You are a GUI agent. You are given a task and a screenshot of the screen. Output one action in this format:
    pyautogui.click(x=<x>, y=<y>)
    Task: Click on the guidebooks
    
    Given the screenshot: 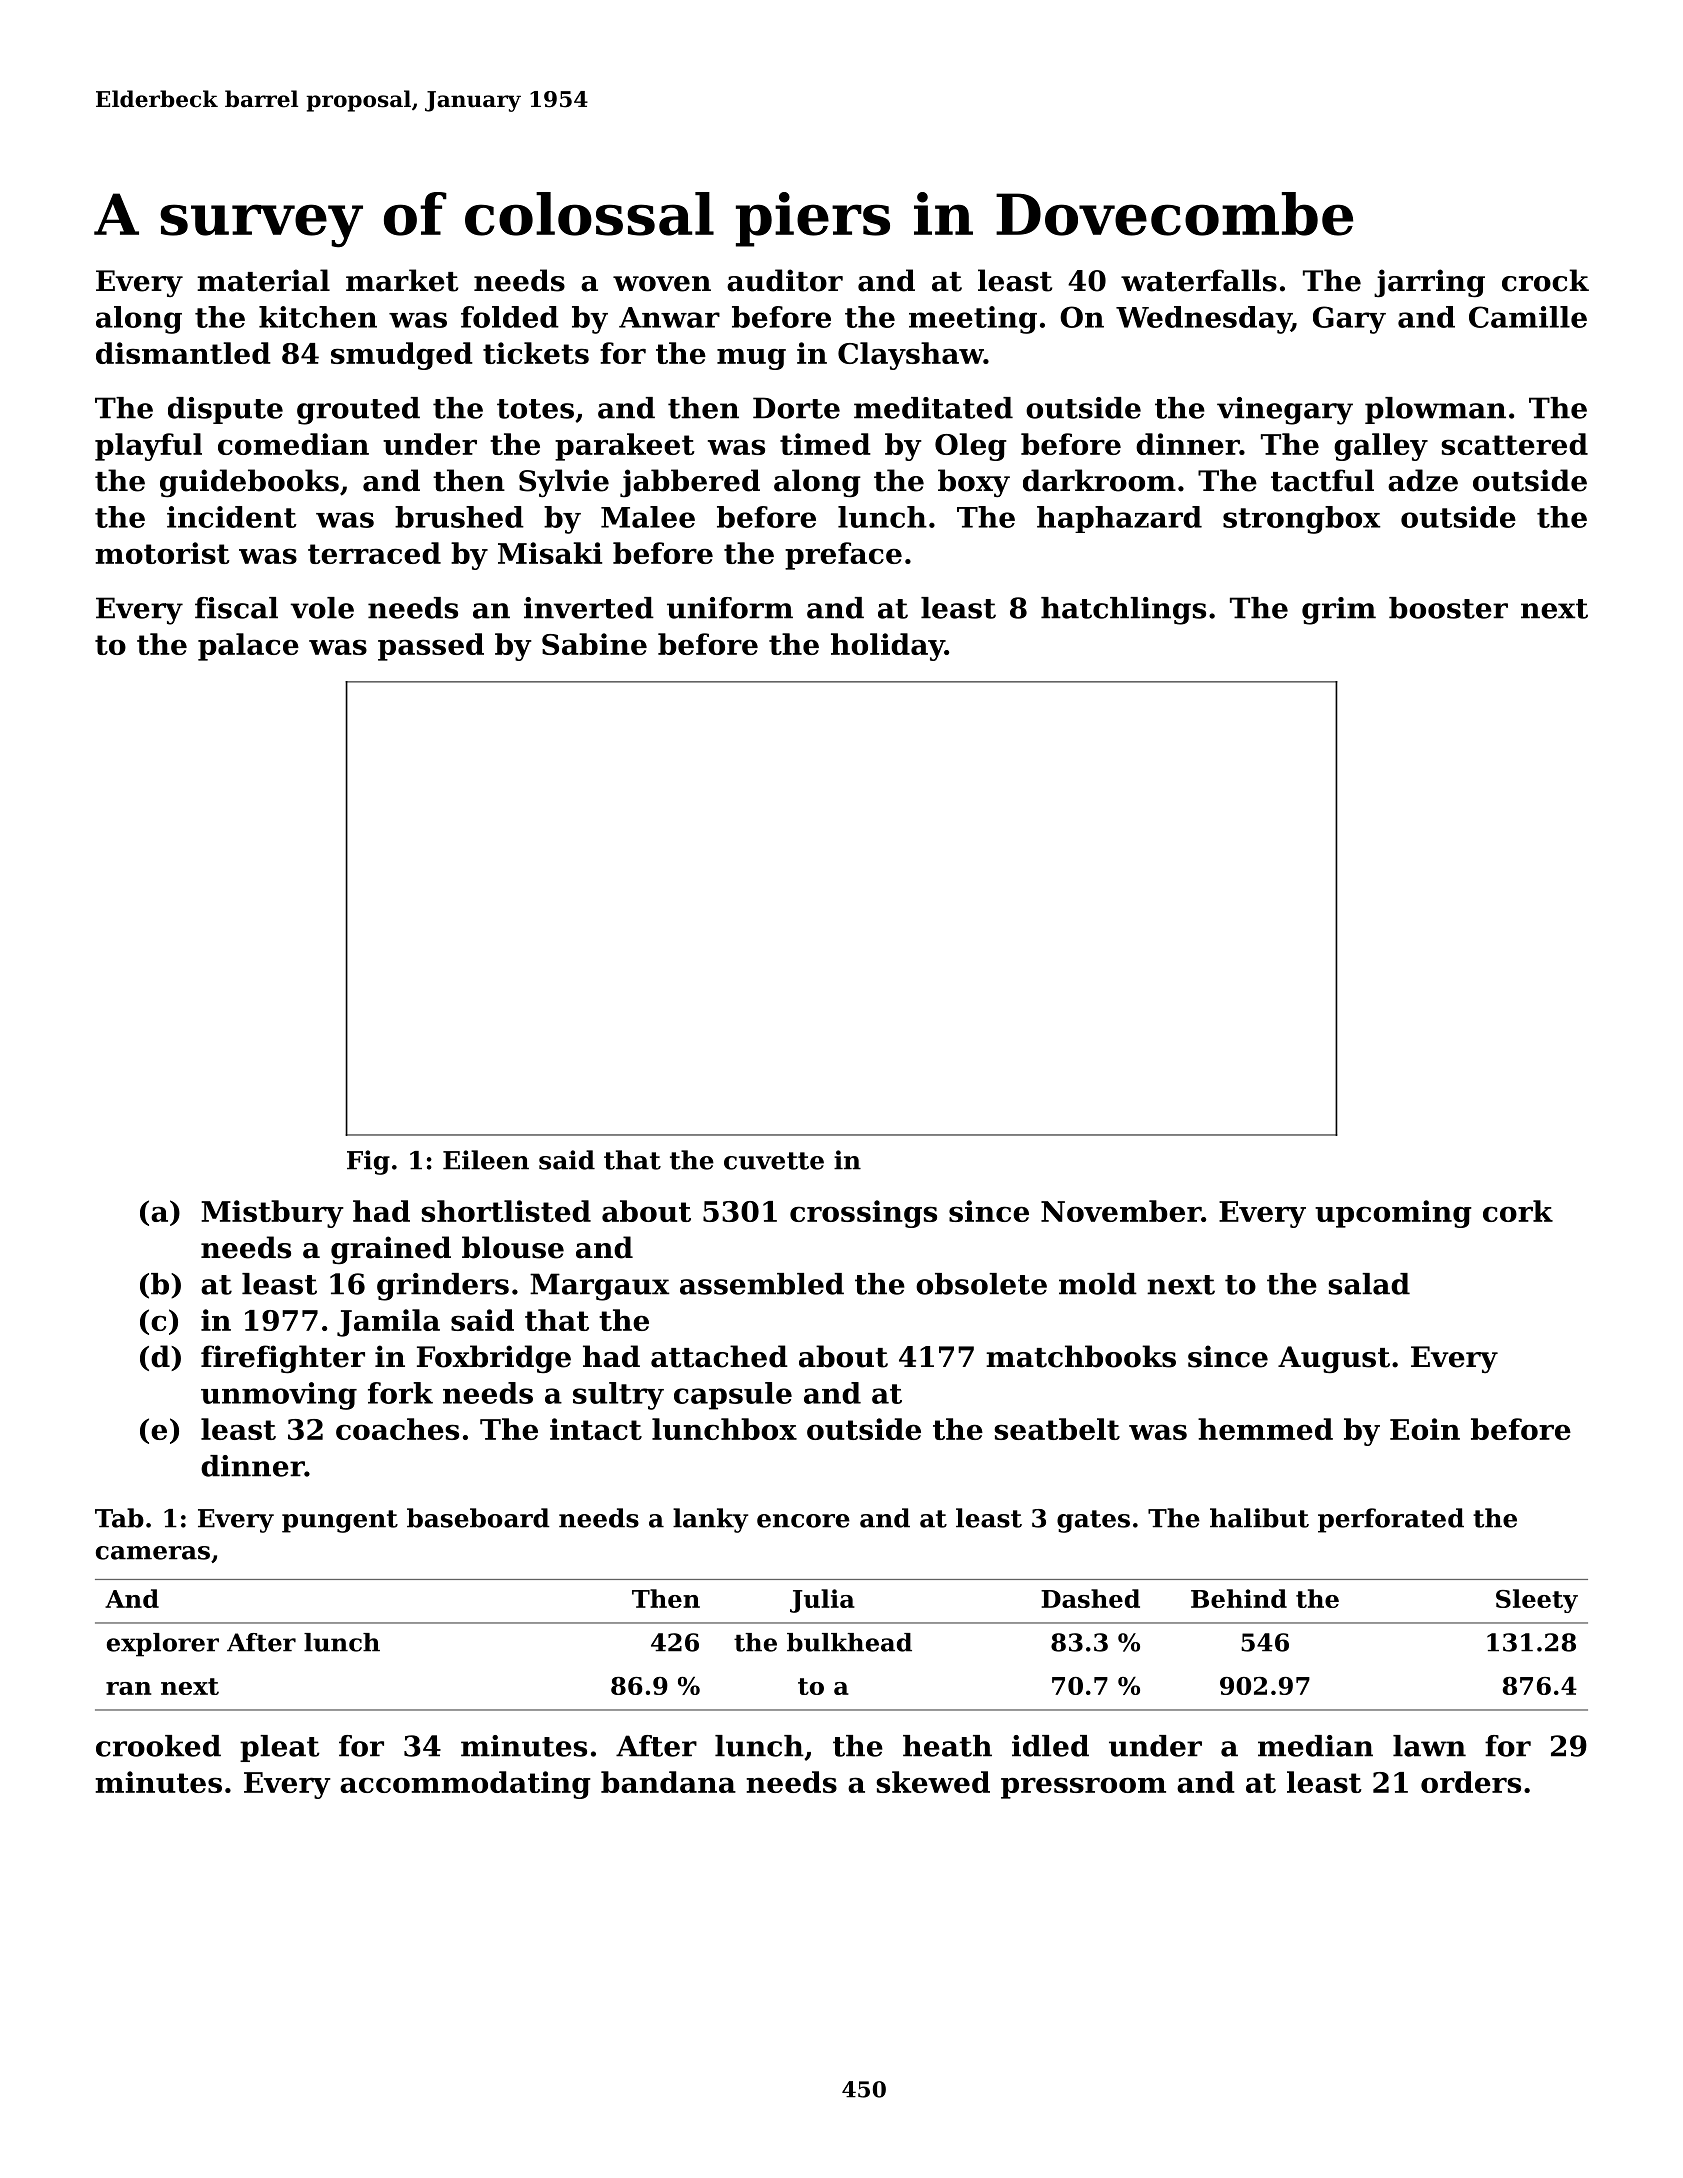 What is the action you would take?
    pyautogui.click(x=249, y=483)
